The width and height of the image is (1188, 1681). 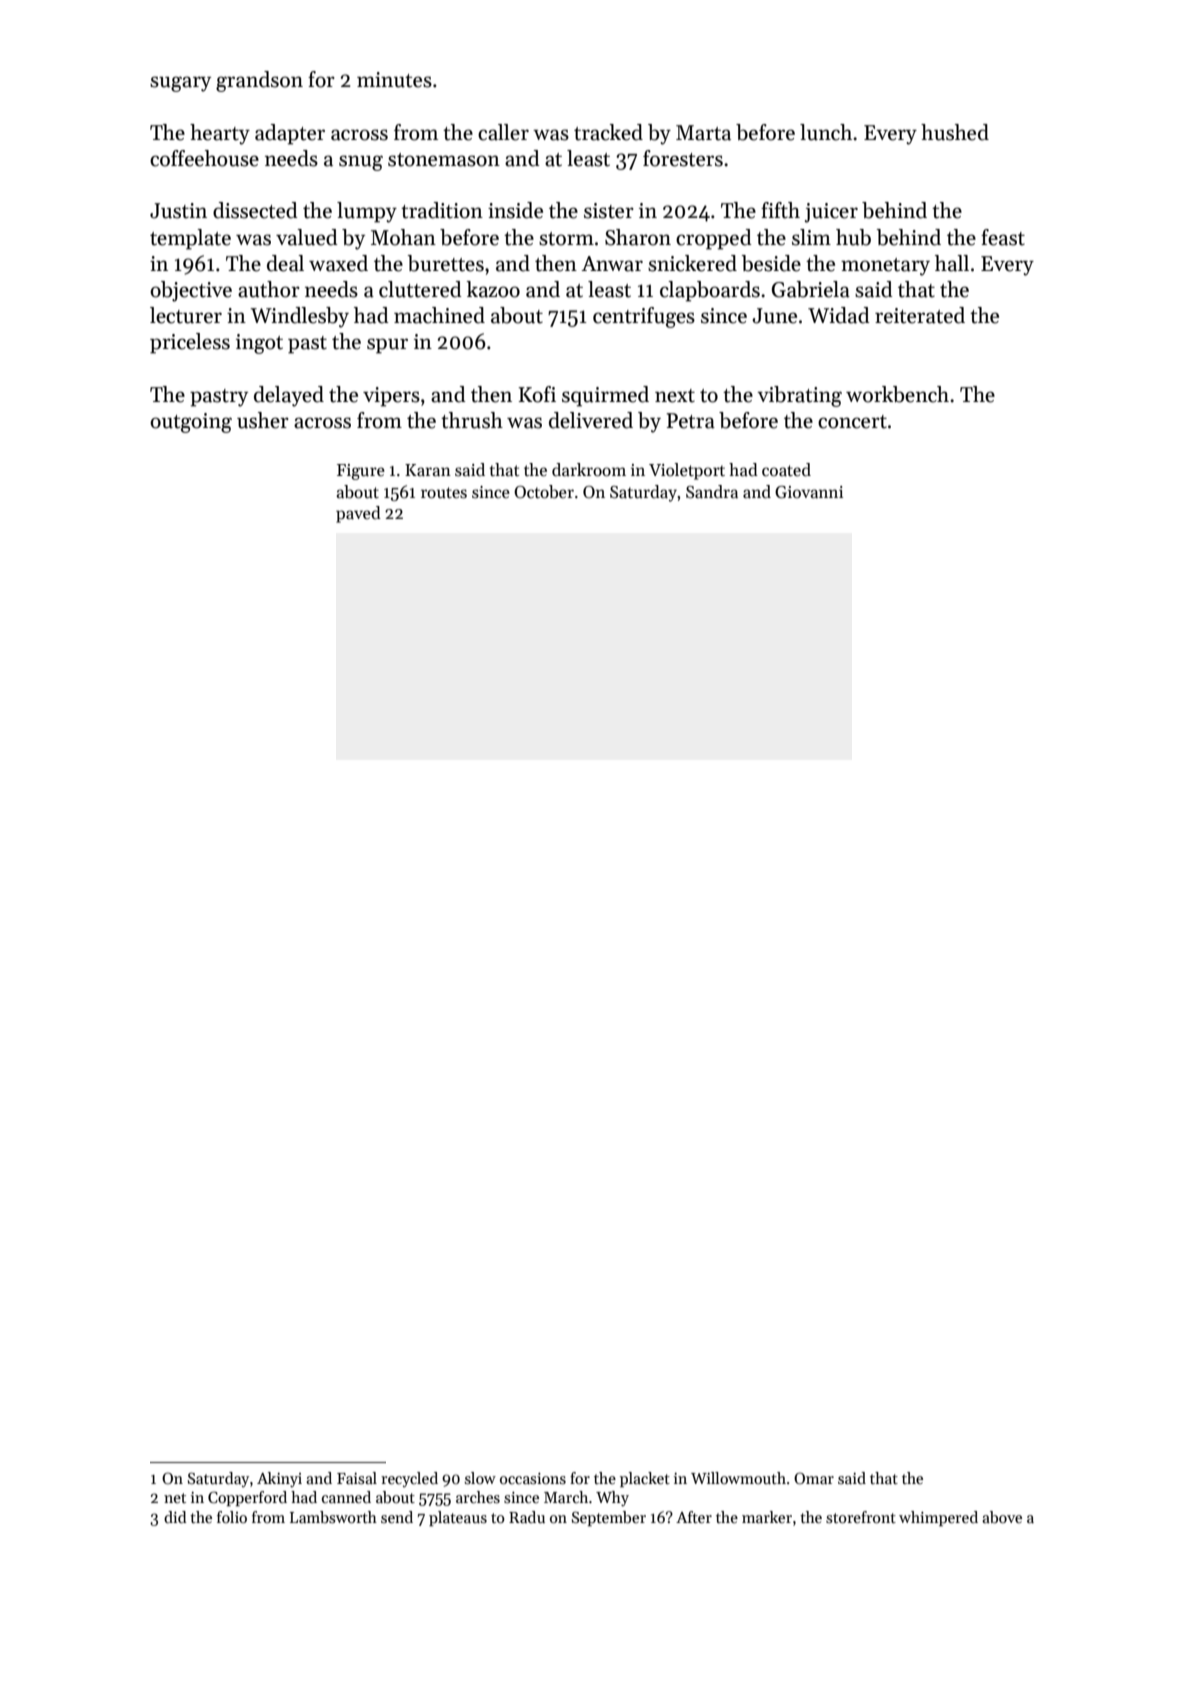 What do you see at coordinates (444, 160) in the image?
I see `stonemason` at bounding box center [444, 160].
